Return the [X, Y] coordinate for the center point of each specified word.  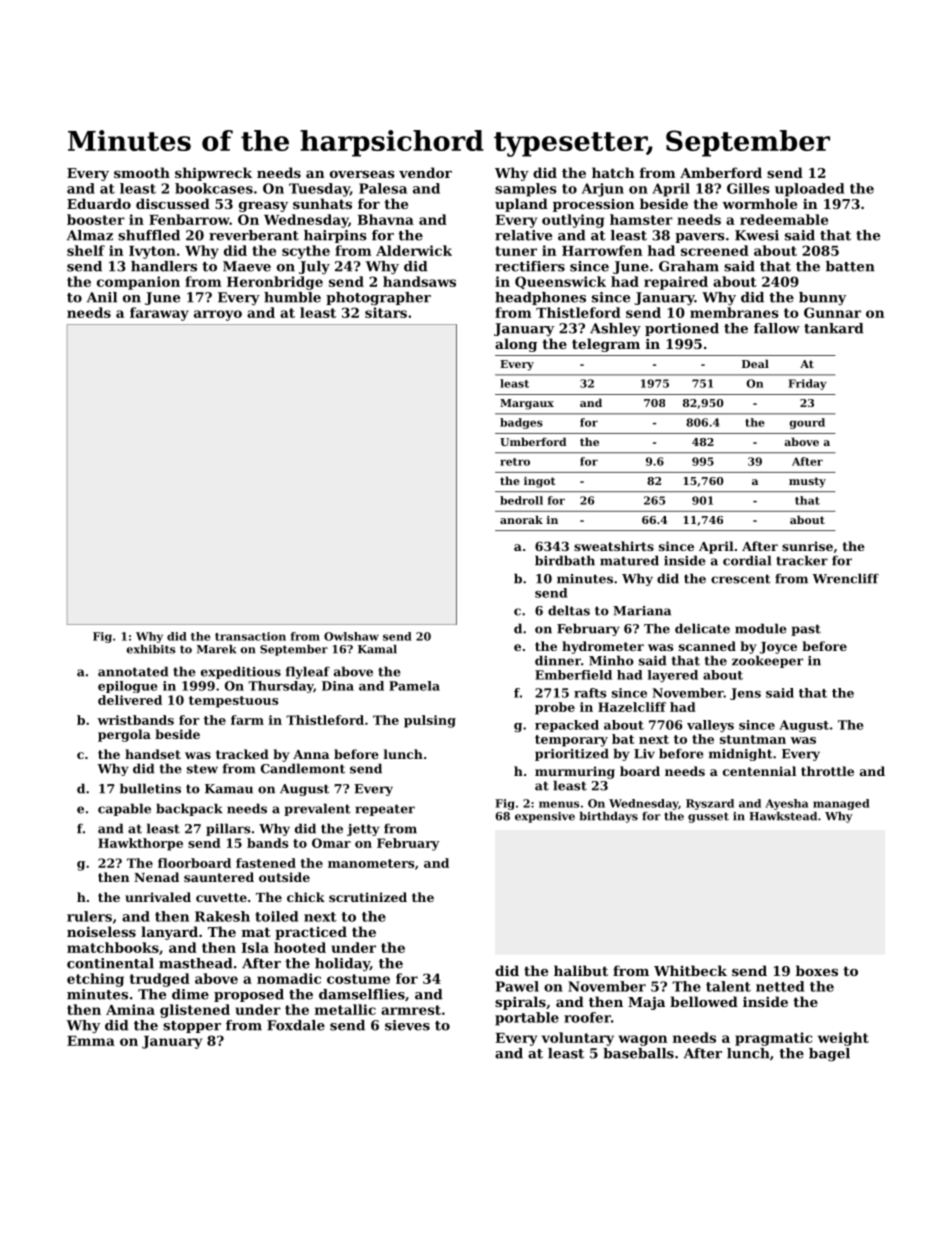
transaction [250, 636]
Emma [91, 1041]
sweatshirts [614, 546]
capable [124, 809]
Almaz [90, 235]
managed [841, 804]
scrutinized [368, 897]
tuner [516, 251]
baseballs [638, 1053]
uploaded [809, 190]
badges [521, 423]
